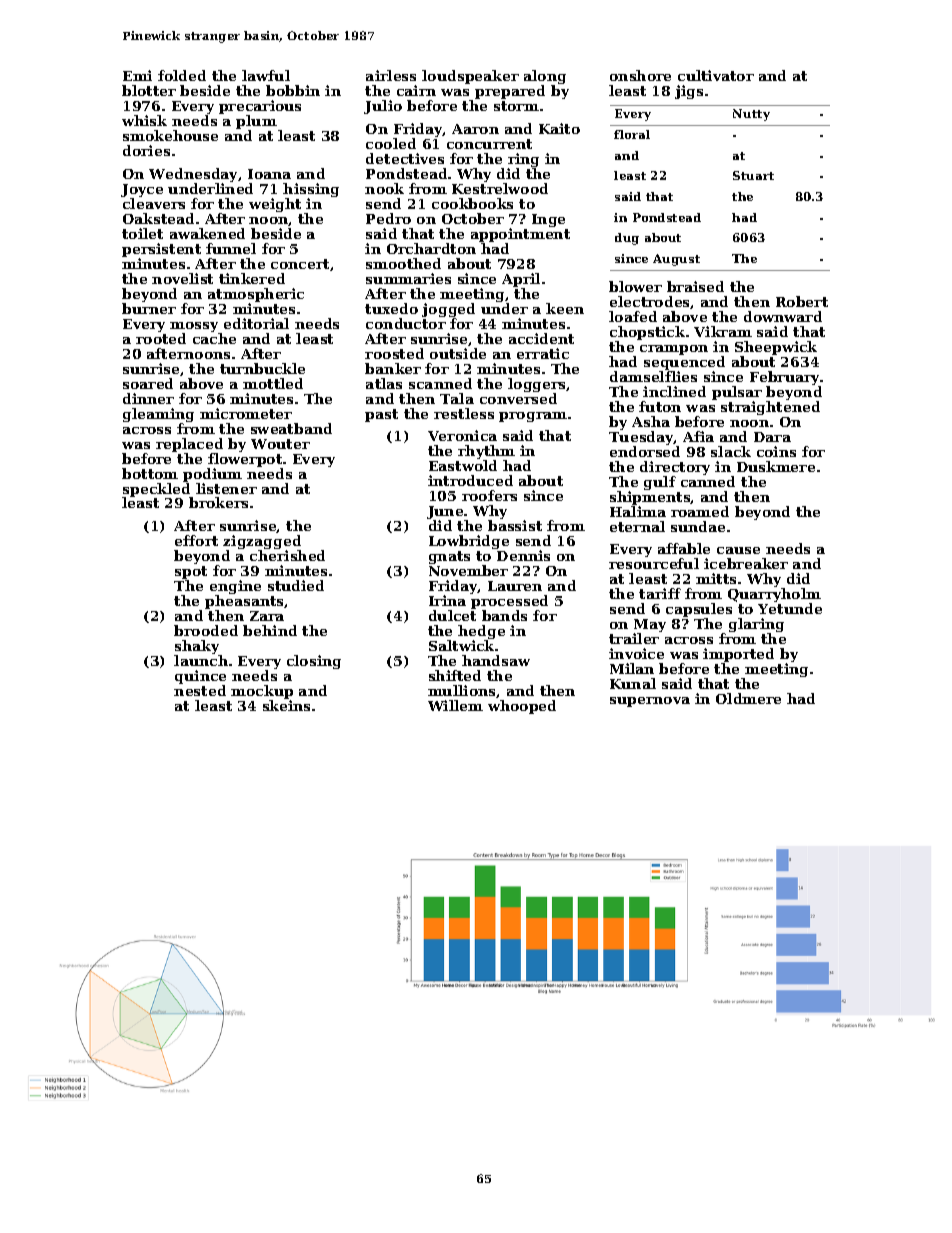 Image resolution: width=952 pixels, height=1233 pixels. I want to click on nested, so click(200, 690).
